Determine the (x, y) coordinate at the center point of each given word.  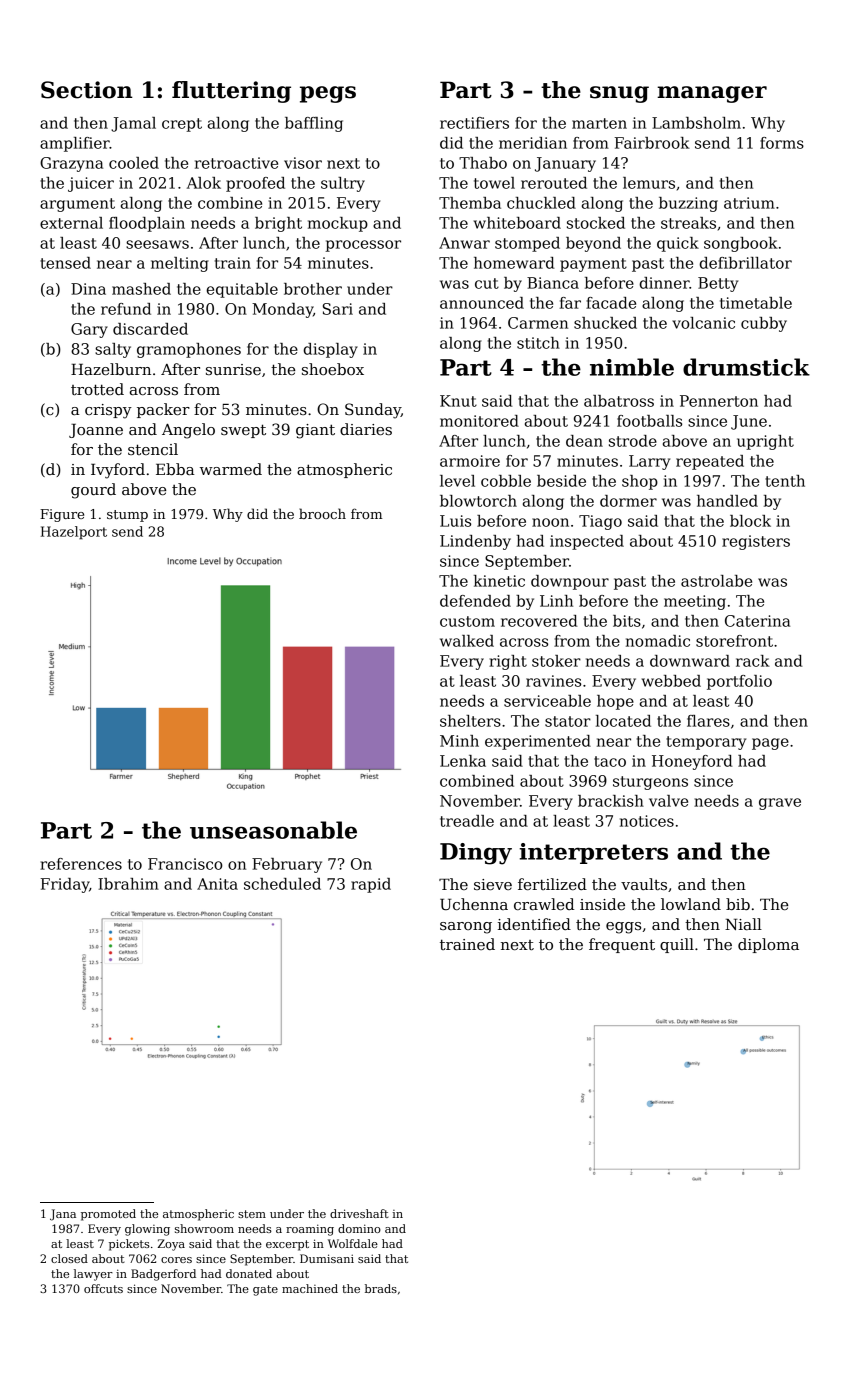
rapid (371, 885)
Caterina (757, 621)
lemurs (649, 183)
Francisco (185, 864)
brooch (322, 513)
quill (677, 945)
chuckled (541, 203)
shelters (470, 721)
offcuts (103, 1288)
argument (77, 205)
